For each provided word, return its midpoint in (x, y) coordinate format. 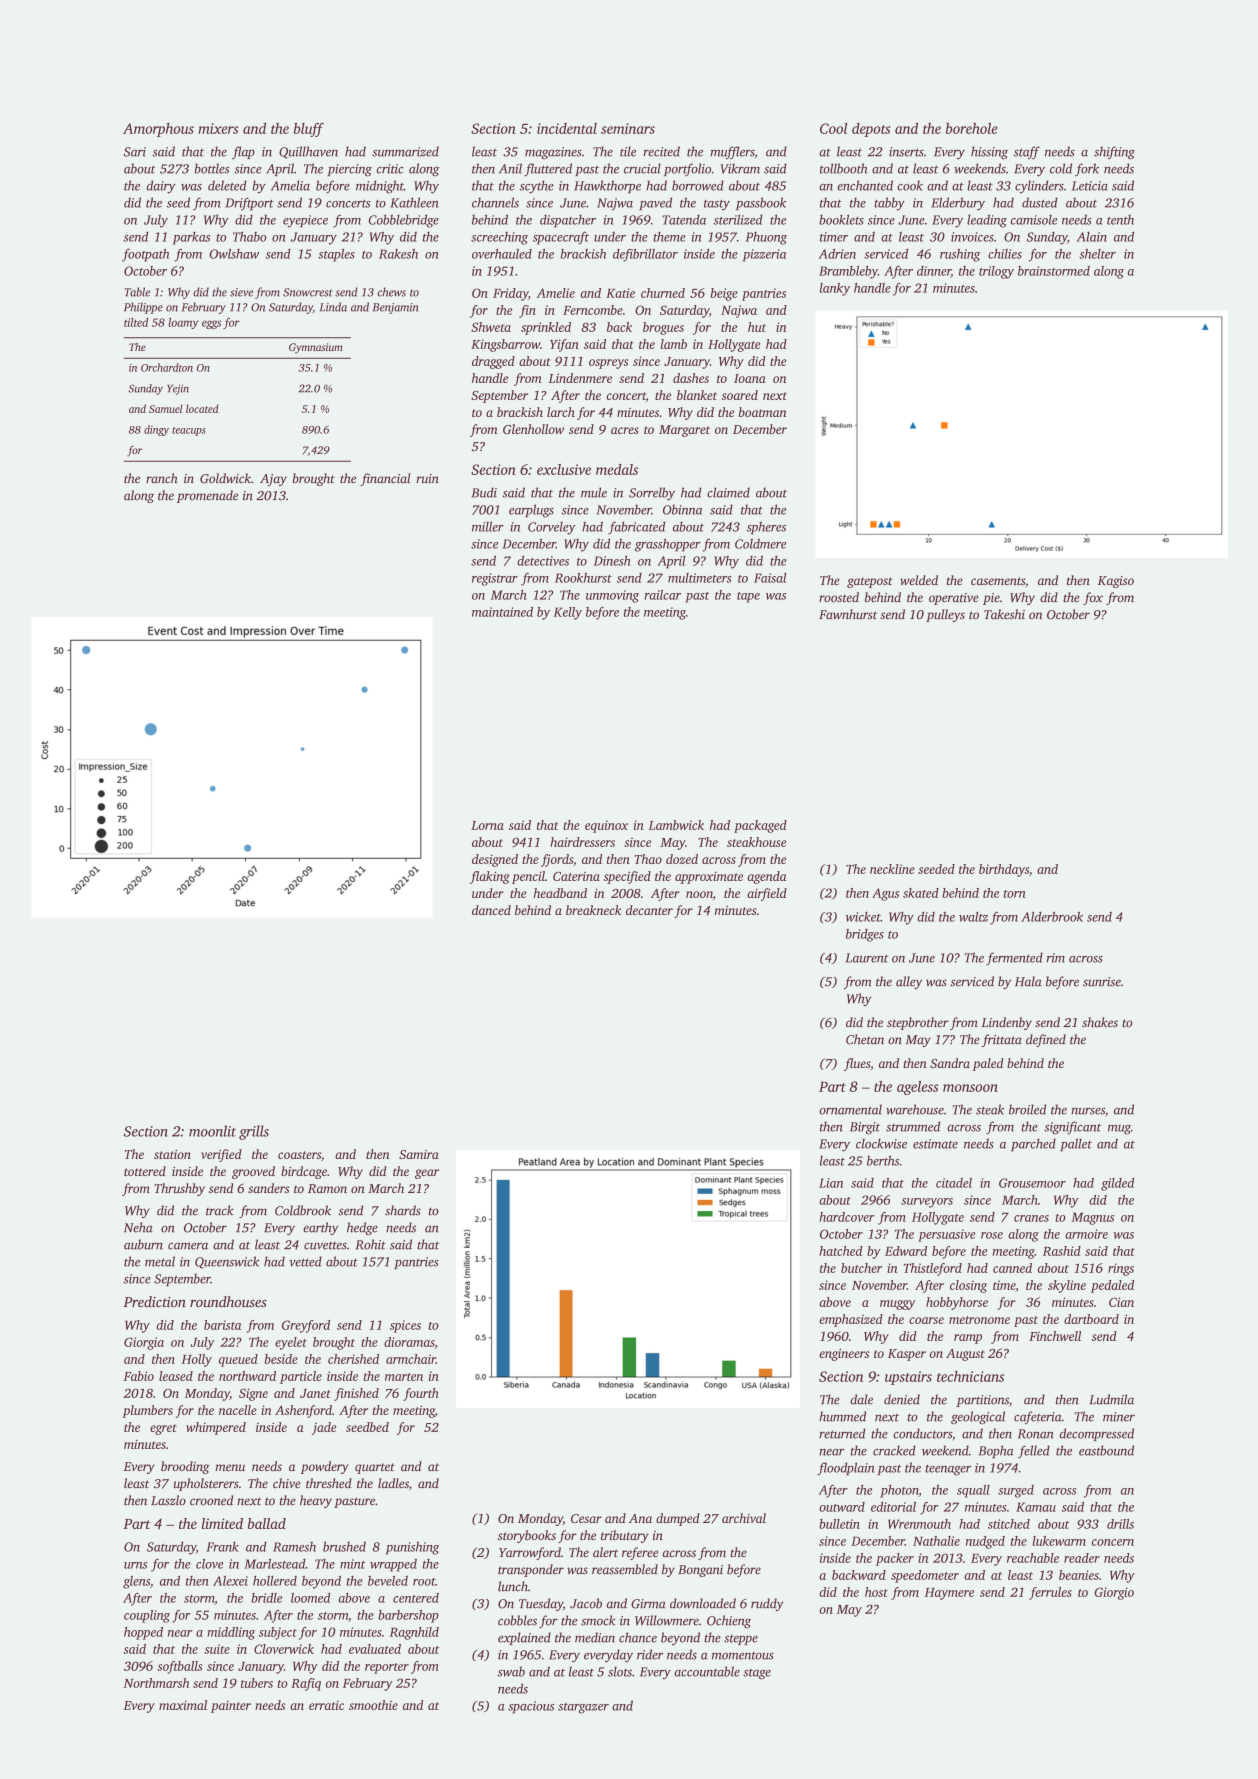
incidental (567, 128)
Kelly (567, 613)
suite (217, 1649)
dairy (161, 187)
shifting (1114, 153)
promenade (207, 496)
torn (1015, 894)
